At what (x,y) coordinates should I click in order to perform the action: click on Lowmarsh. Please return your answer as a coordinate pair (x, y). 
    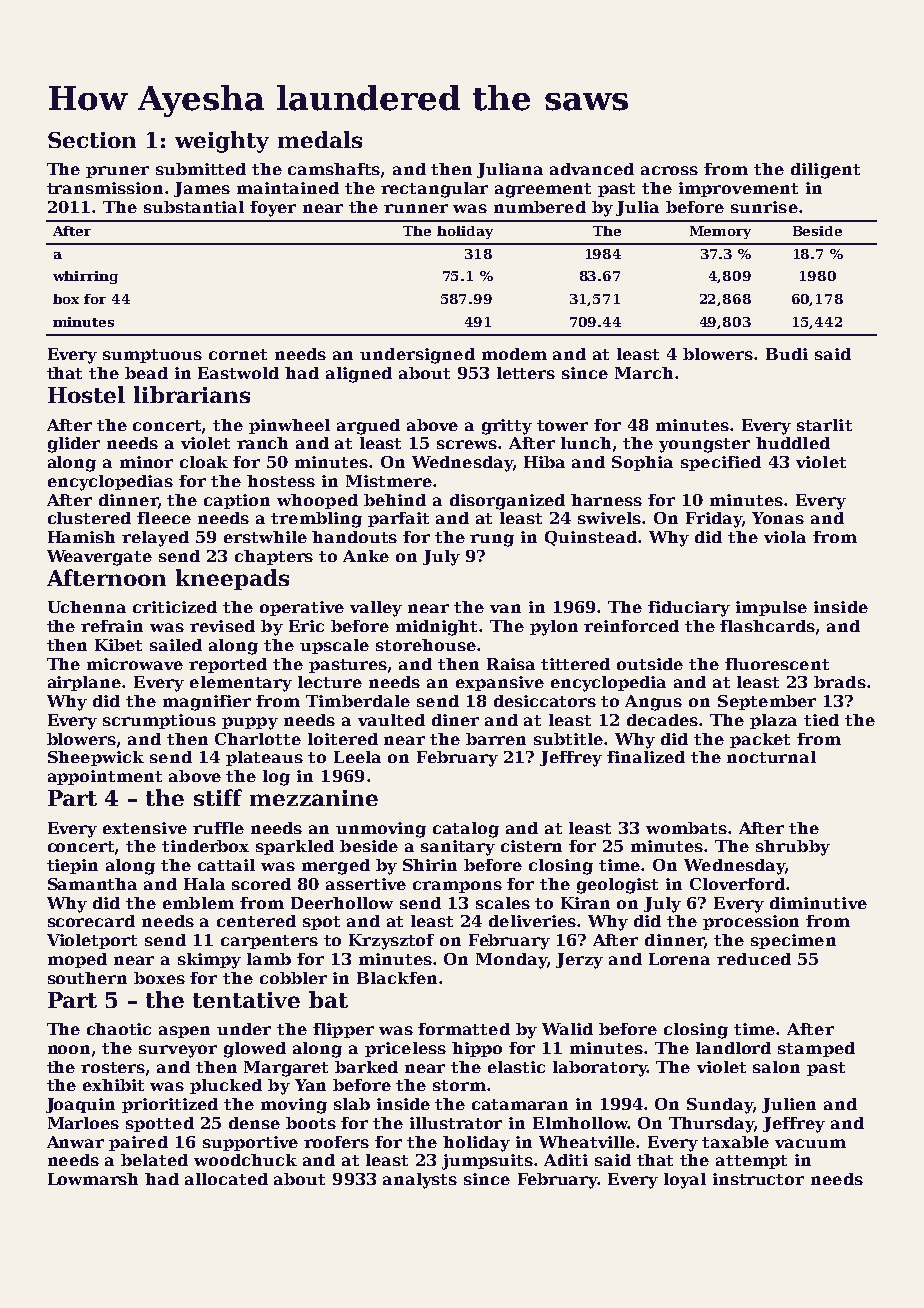
    Looking at the image, I should click on (93, 1179).
